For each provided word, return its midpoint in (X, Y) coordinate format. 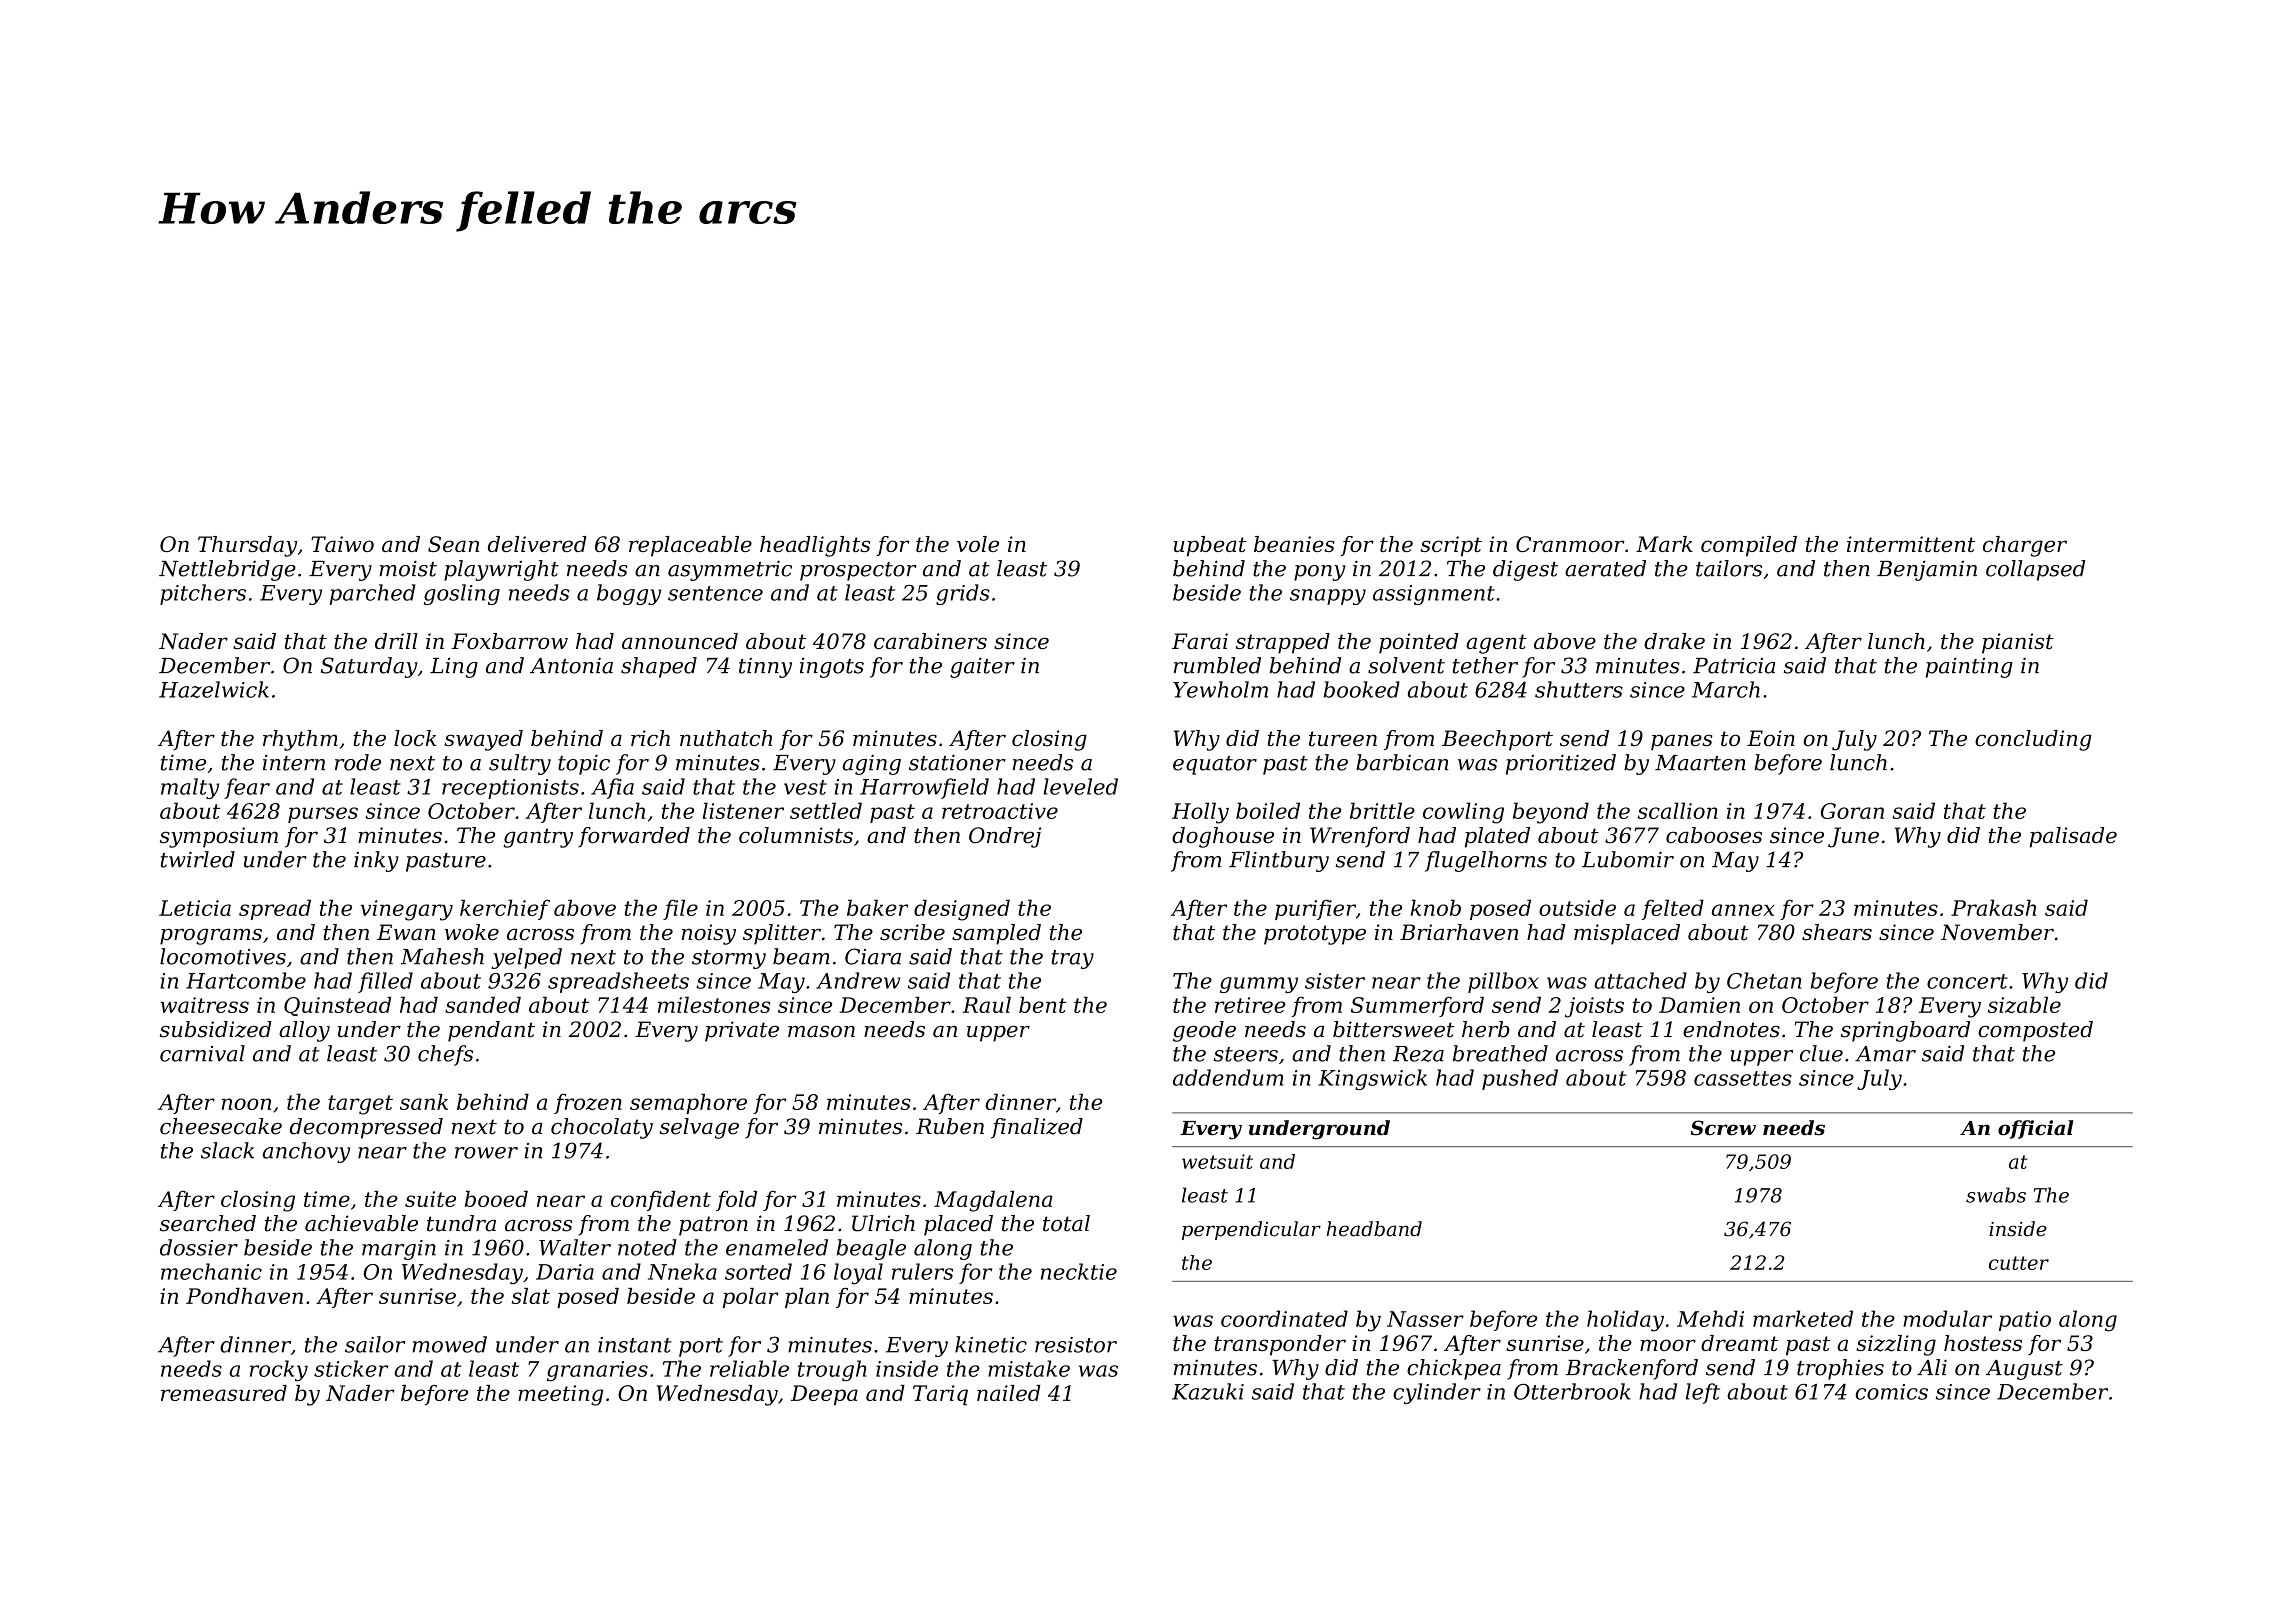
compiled (1749, 546)
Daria (565, 1272)
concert (1967, 981)
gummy (1259, 985)
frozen (588, 1104)
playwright (501, 570)
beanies (1294, 544)
